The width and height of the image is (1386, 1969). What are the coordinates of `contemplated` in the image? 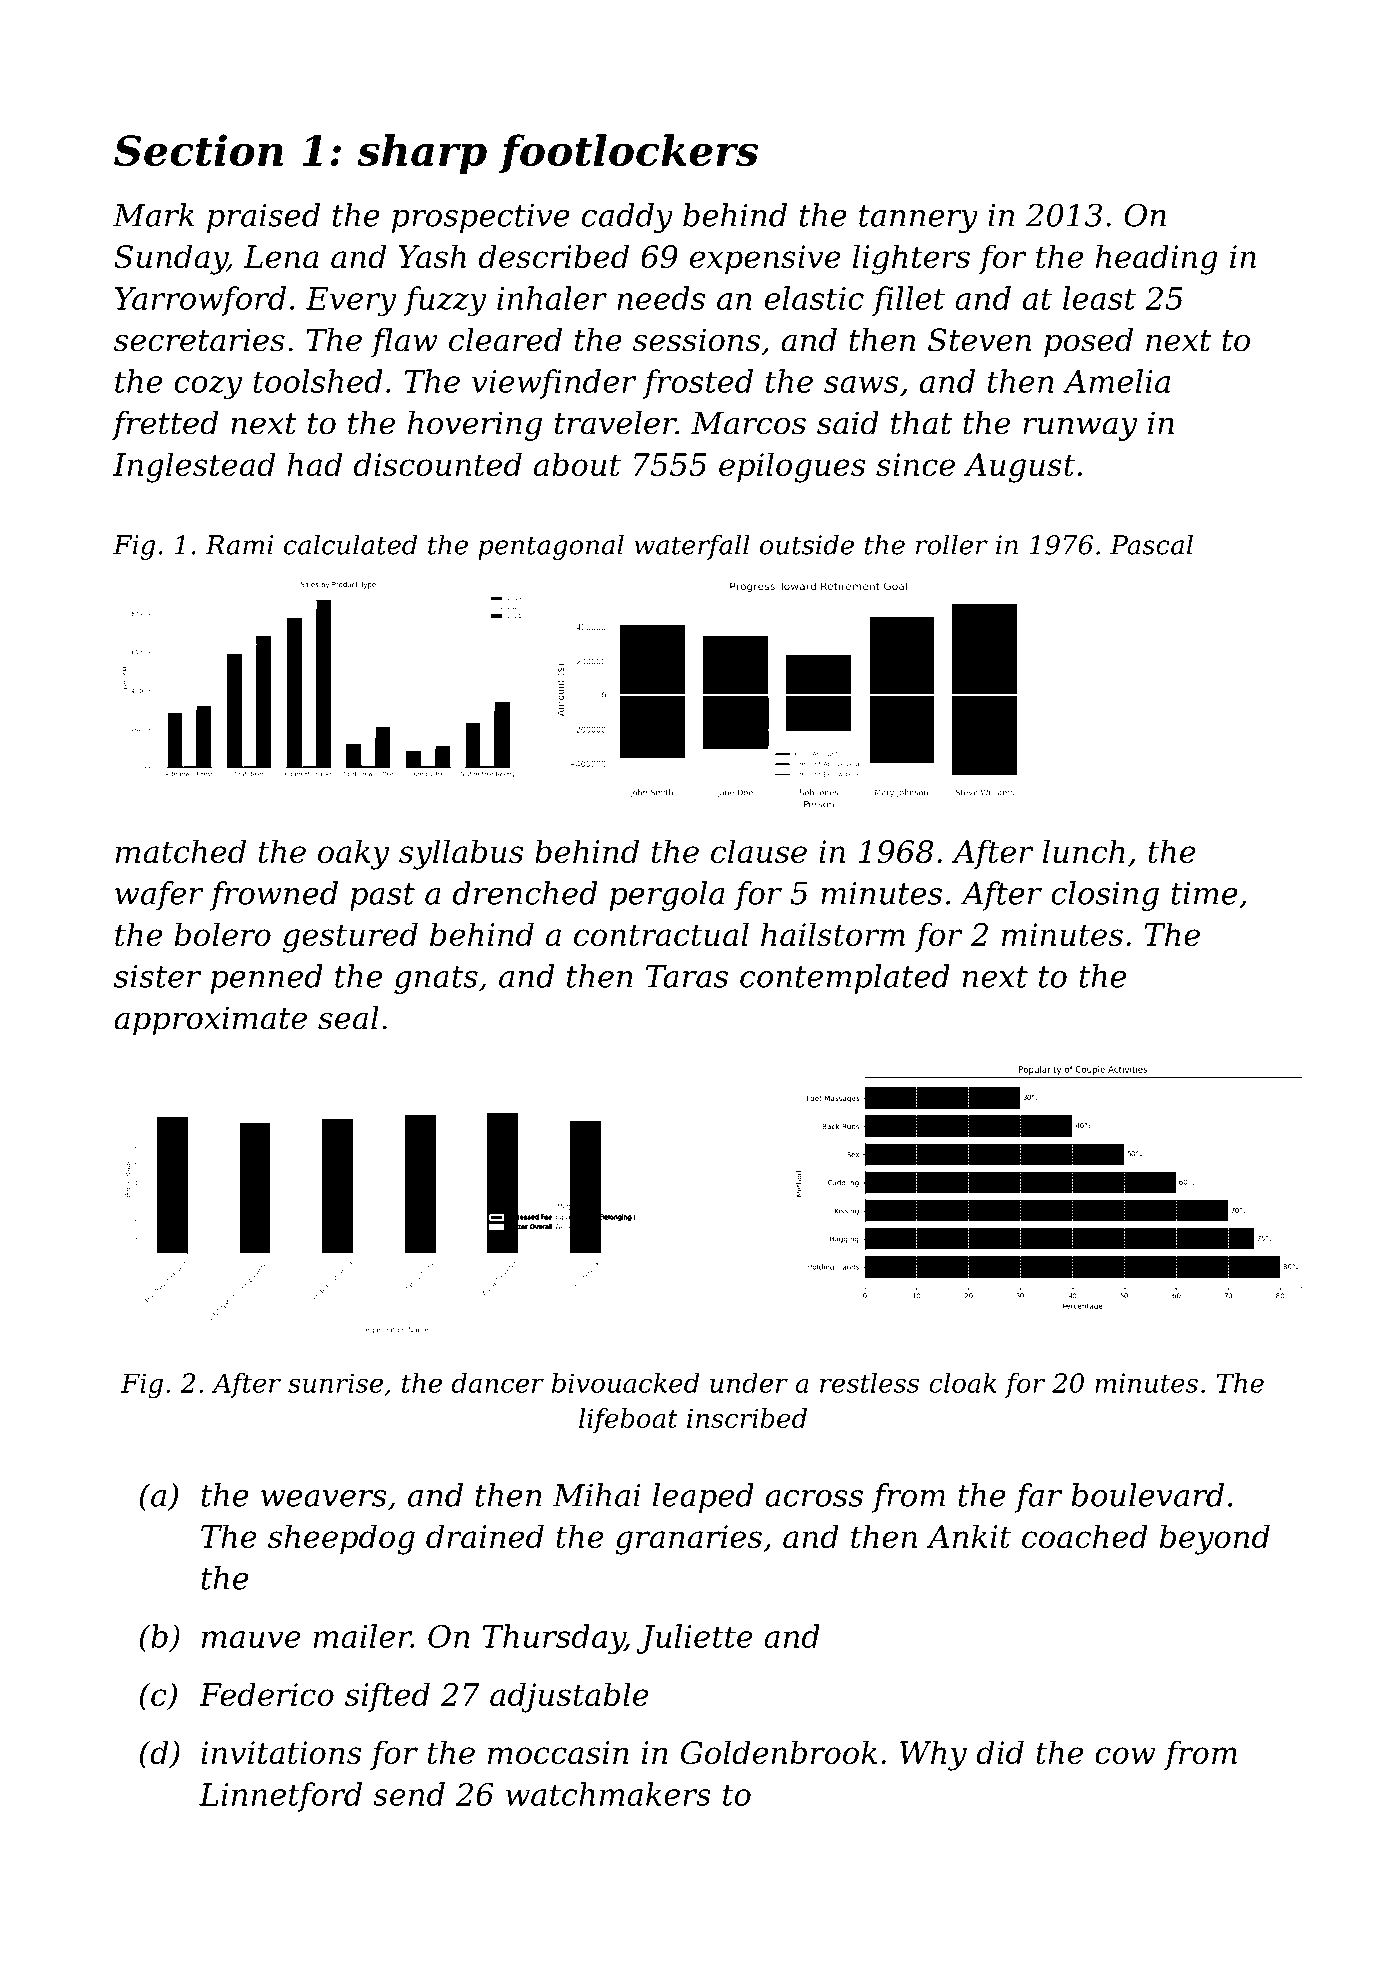 It's located at (845, 979).
